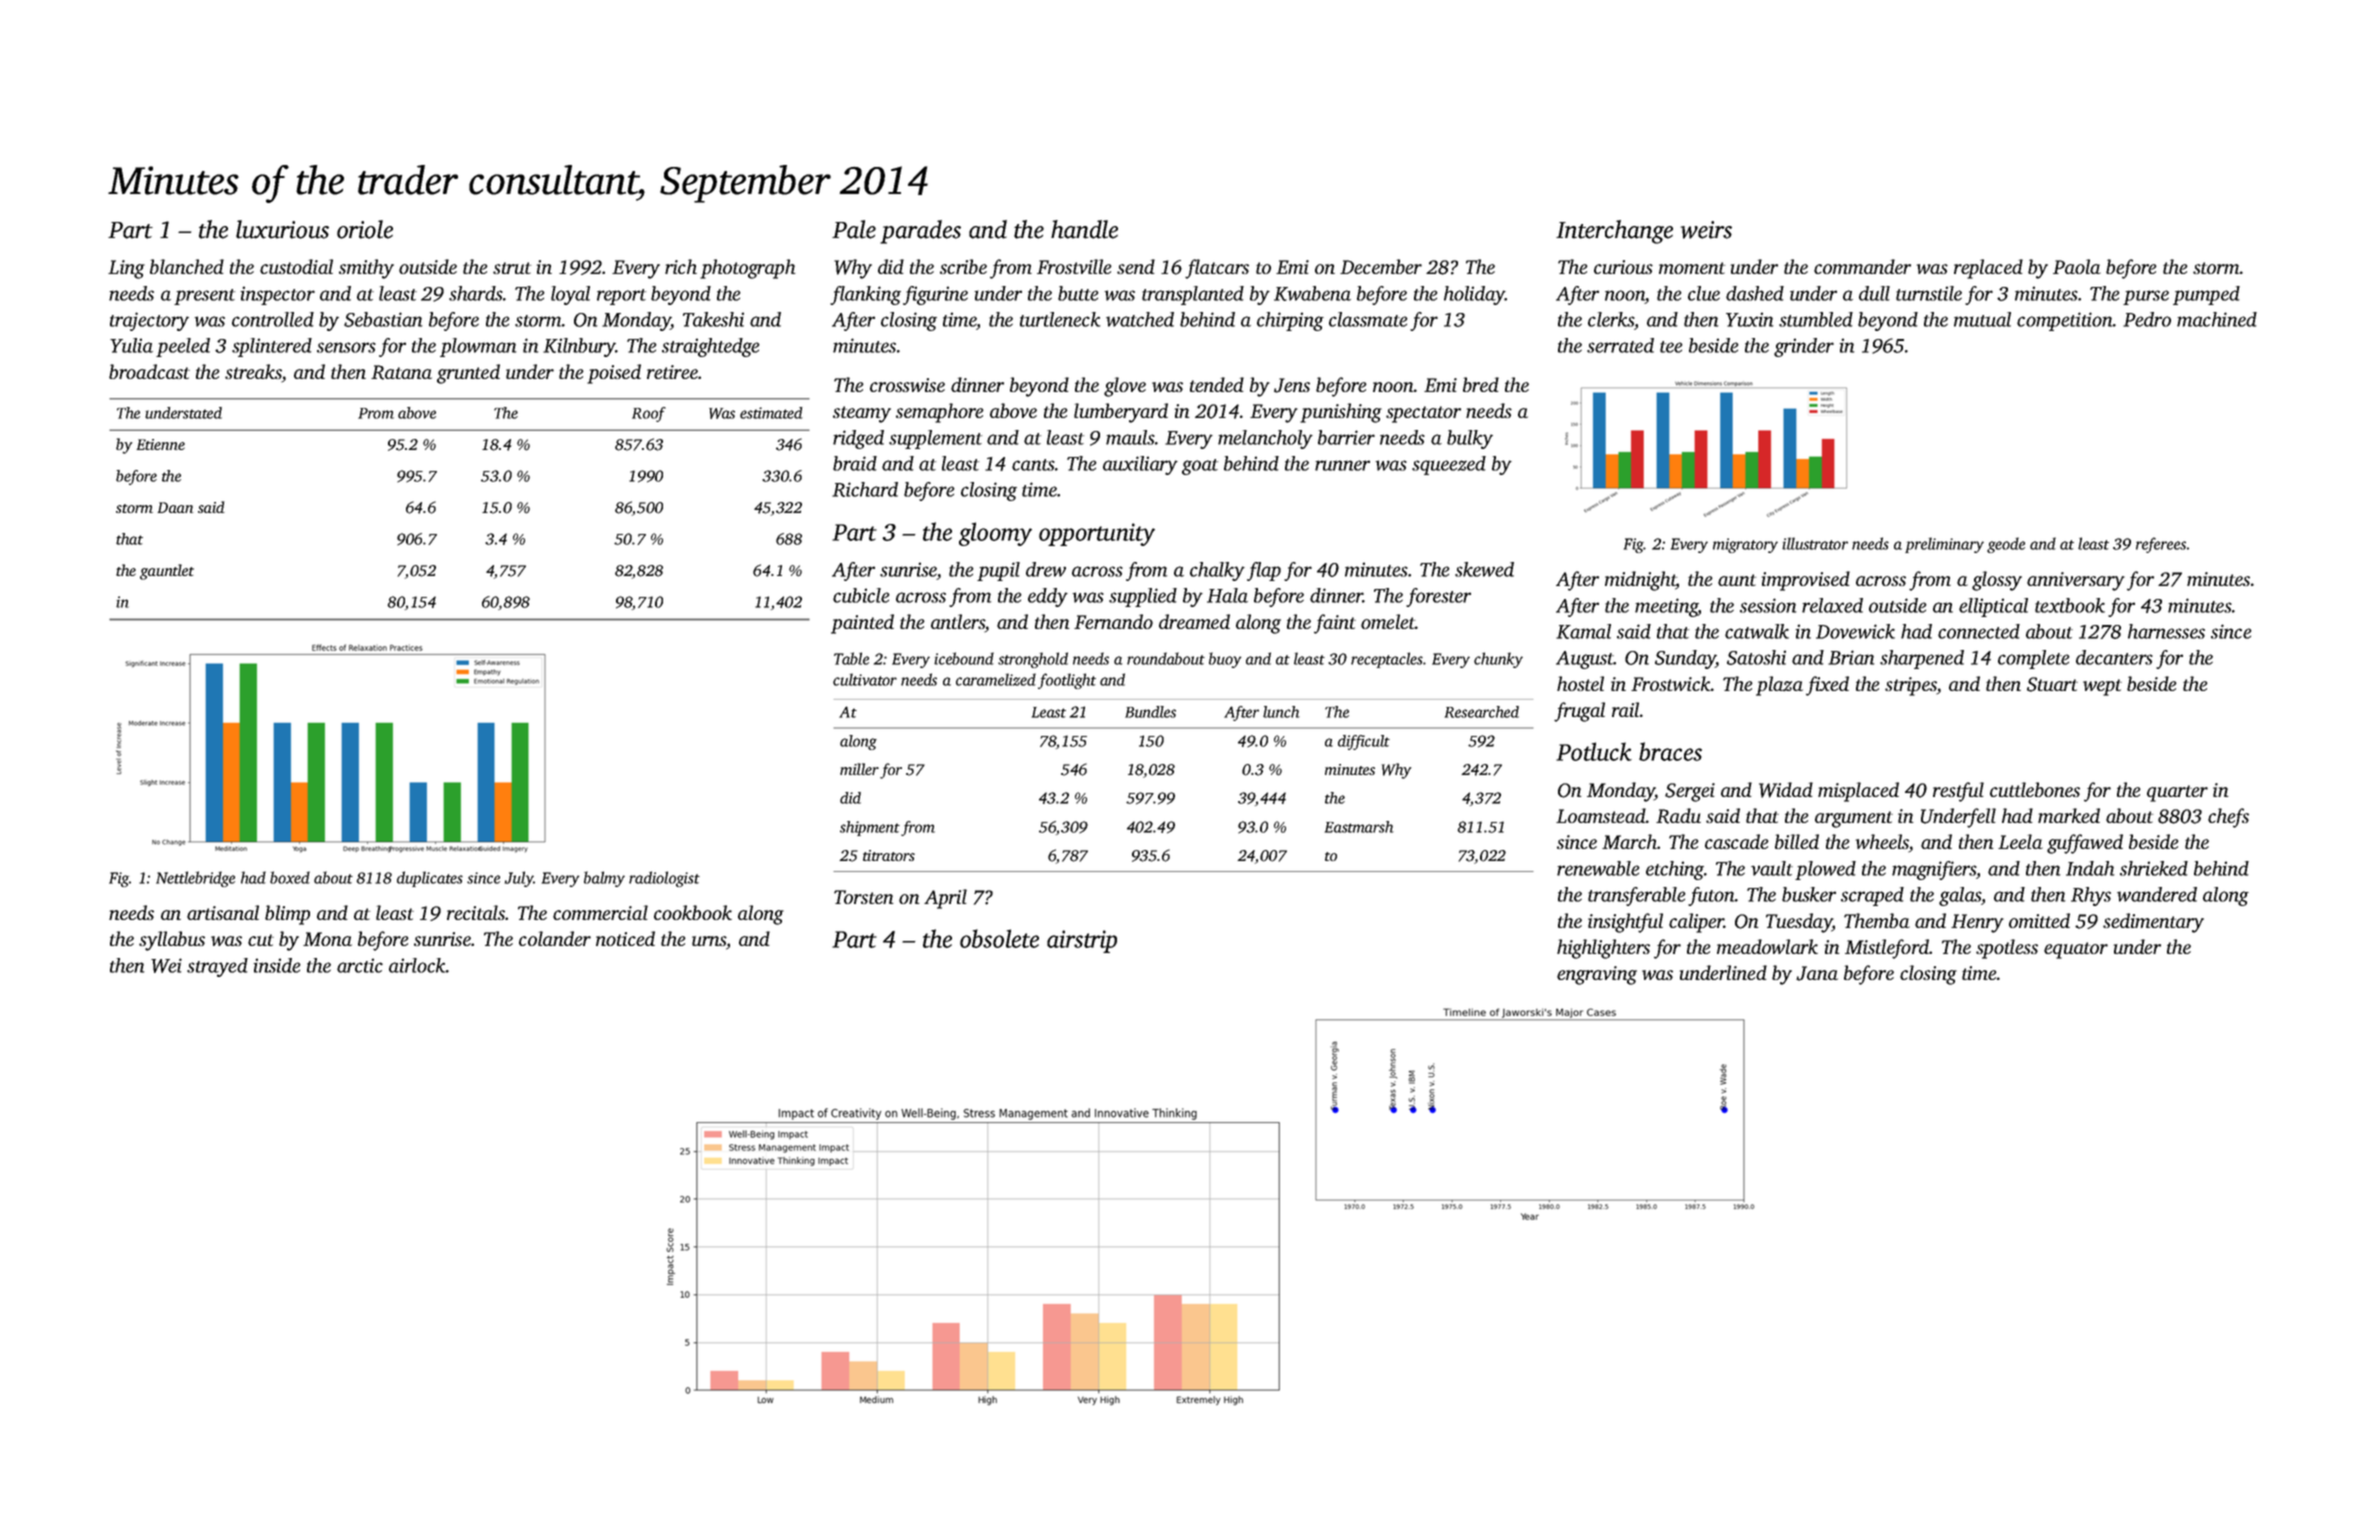  What do you see at coordinates (859, 769) in the page?
I see `miller` at bounding box center [859, 769].
